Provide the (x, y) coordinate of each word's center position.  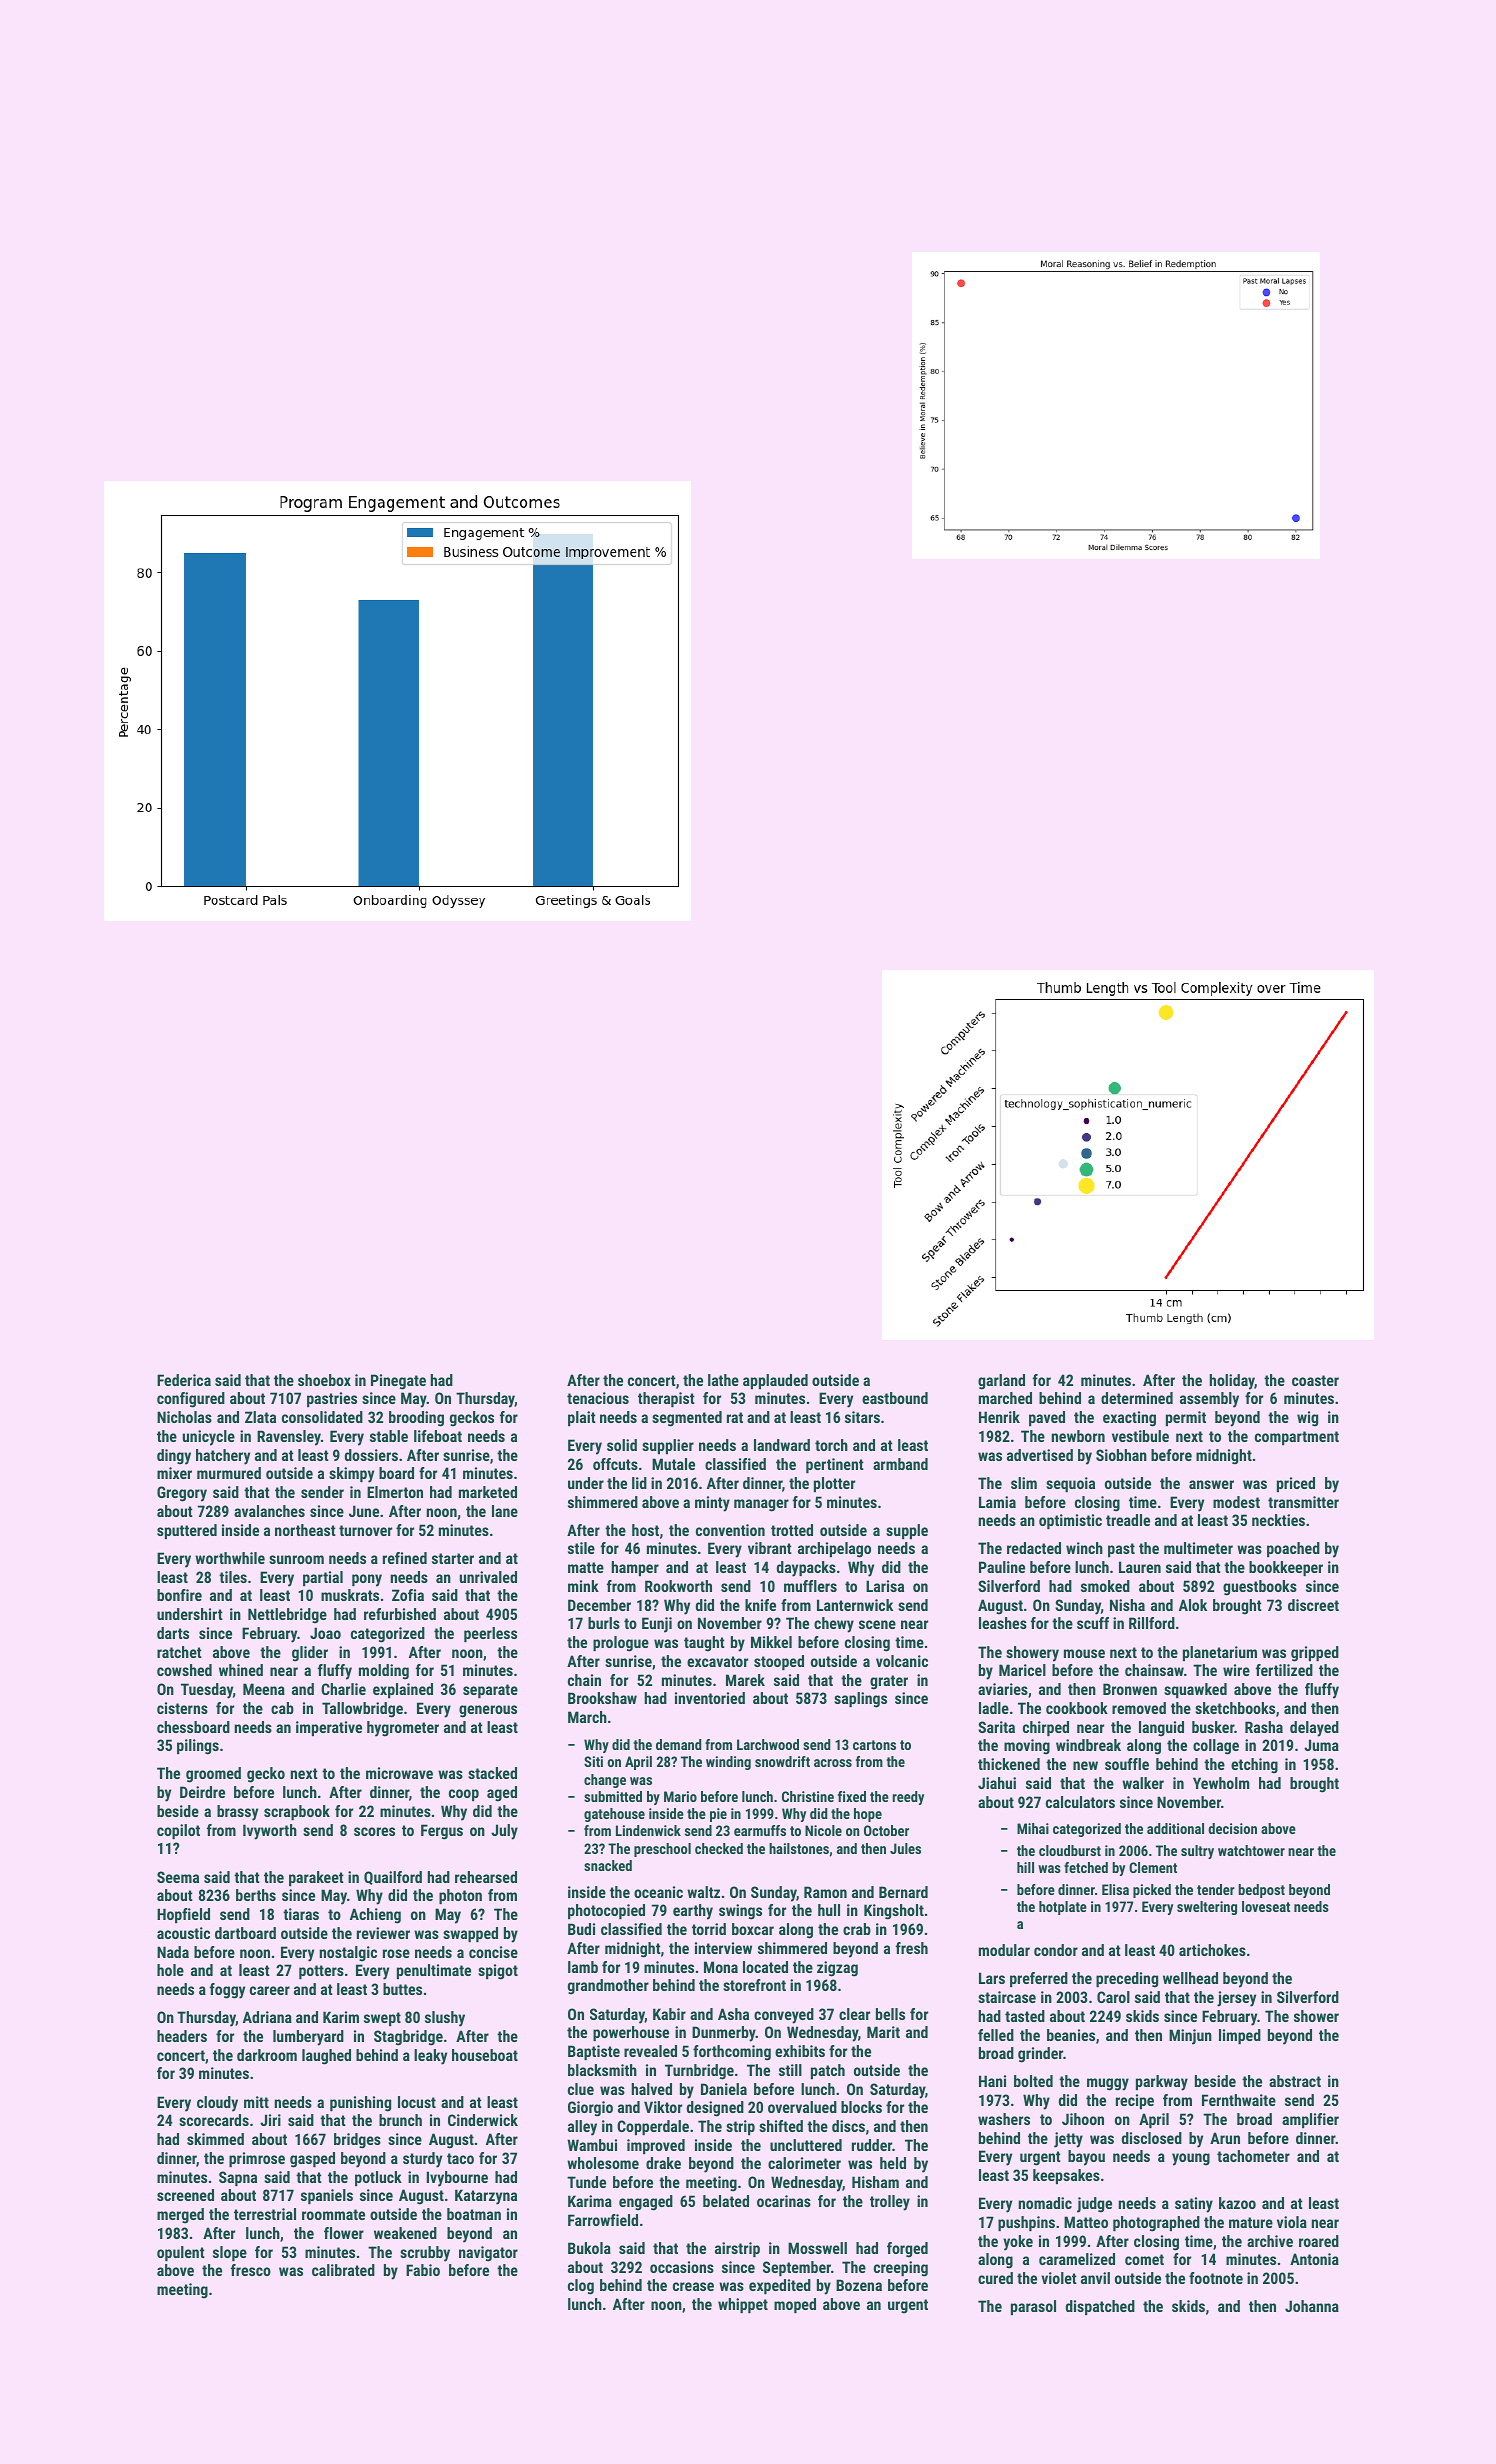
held (893, 2163)
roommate (333, 2214)
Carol (1113, 1997)
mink (583, 1586)
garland (1001, 1382)
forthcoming (732, 2053)
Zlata (260, 1417)
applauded (775, 1381)
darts (173, 1633)
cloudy (217, 2104)
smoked (1105, 1586)
